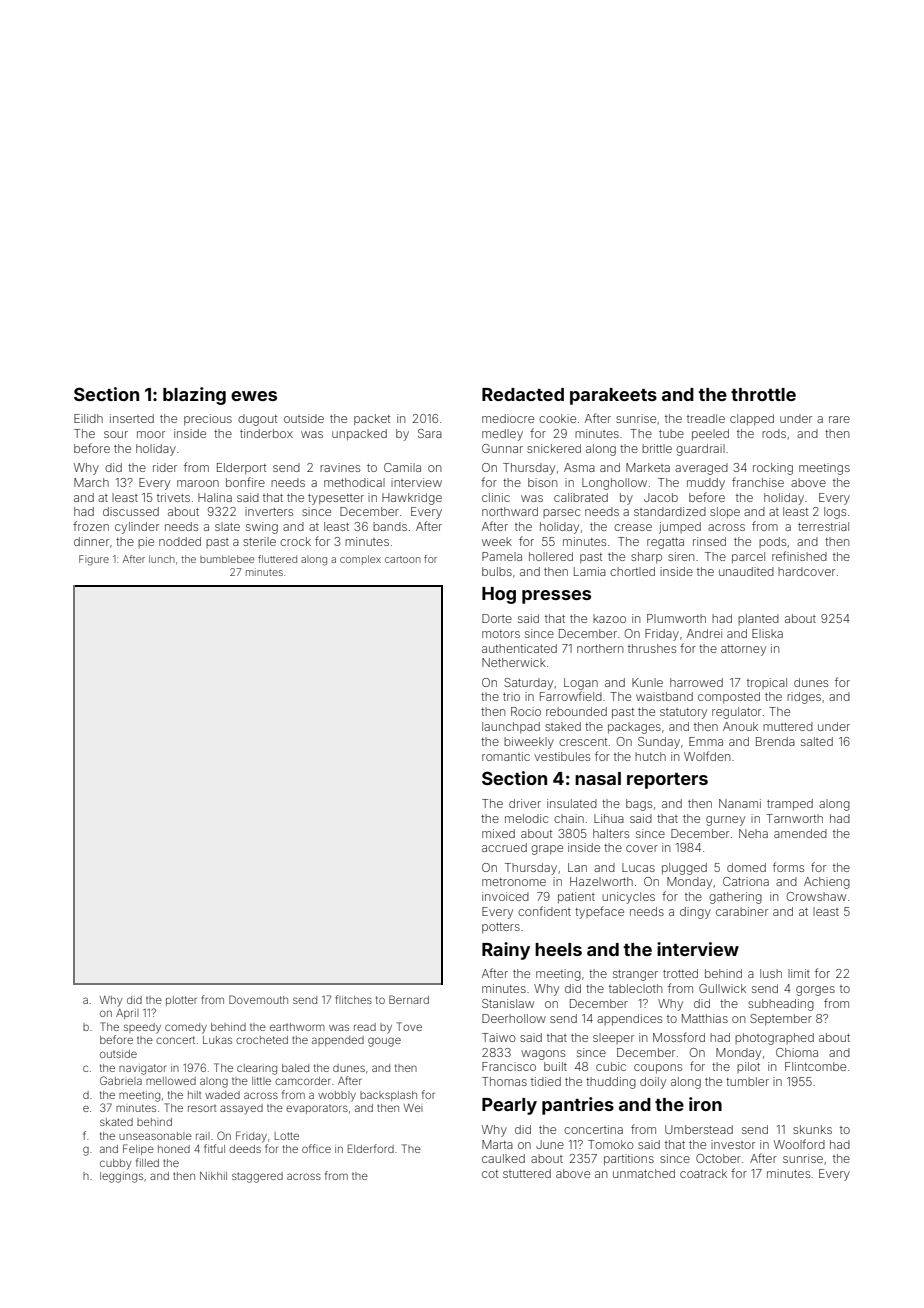  What do you see at coordinates (763, 394) in the image?
I see `throttle` at bounding box center [763, 394].
